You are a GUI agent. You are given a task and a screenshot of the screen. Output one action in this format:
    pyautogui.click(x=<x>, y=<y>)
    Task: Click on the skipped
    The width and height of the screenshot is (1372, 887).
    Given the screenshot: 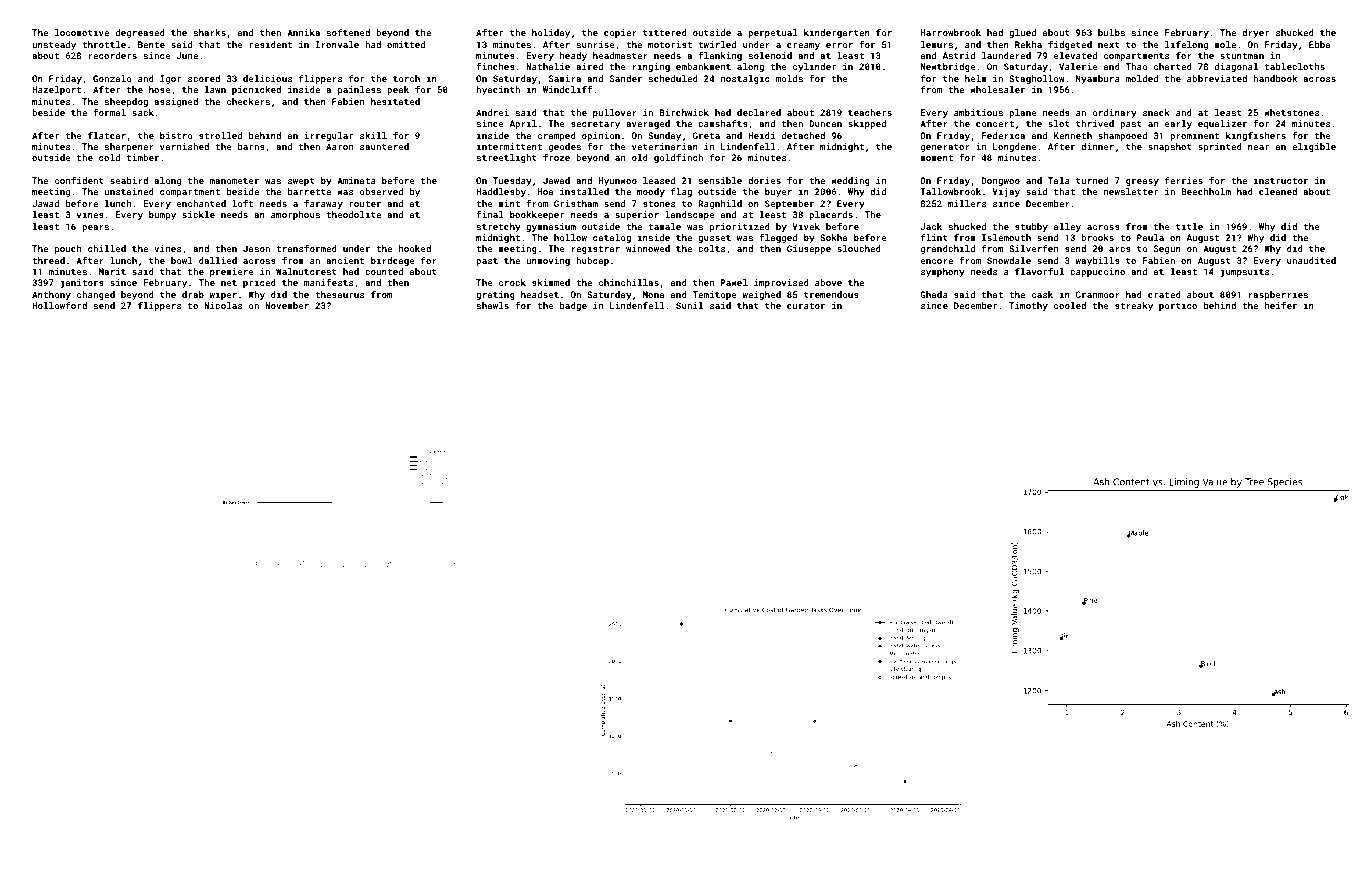 What is the action you would take?
    pyautogui.click(x=867, y=124)
